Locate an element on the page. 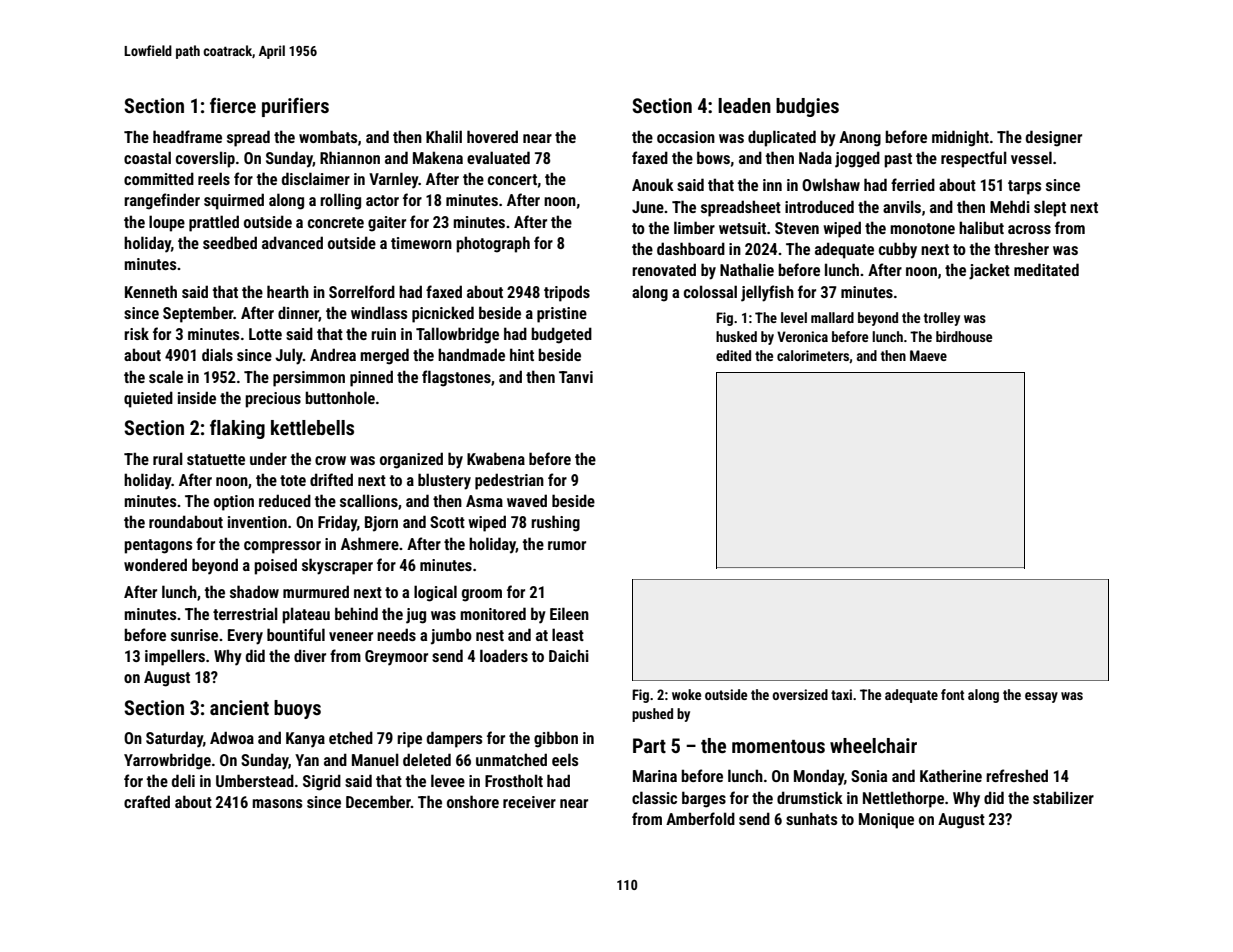 This image has width=1233, height=952. occasion is located at coordinates (686, 137).
